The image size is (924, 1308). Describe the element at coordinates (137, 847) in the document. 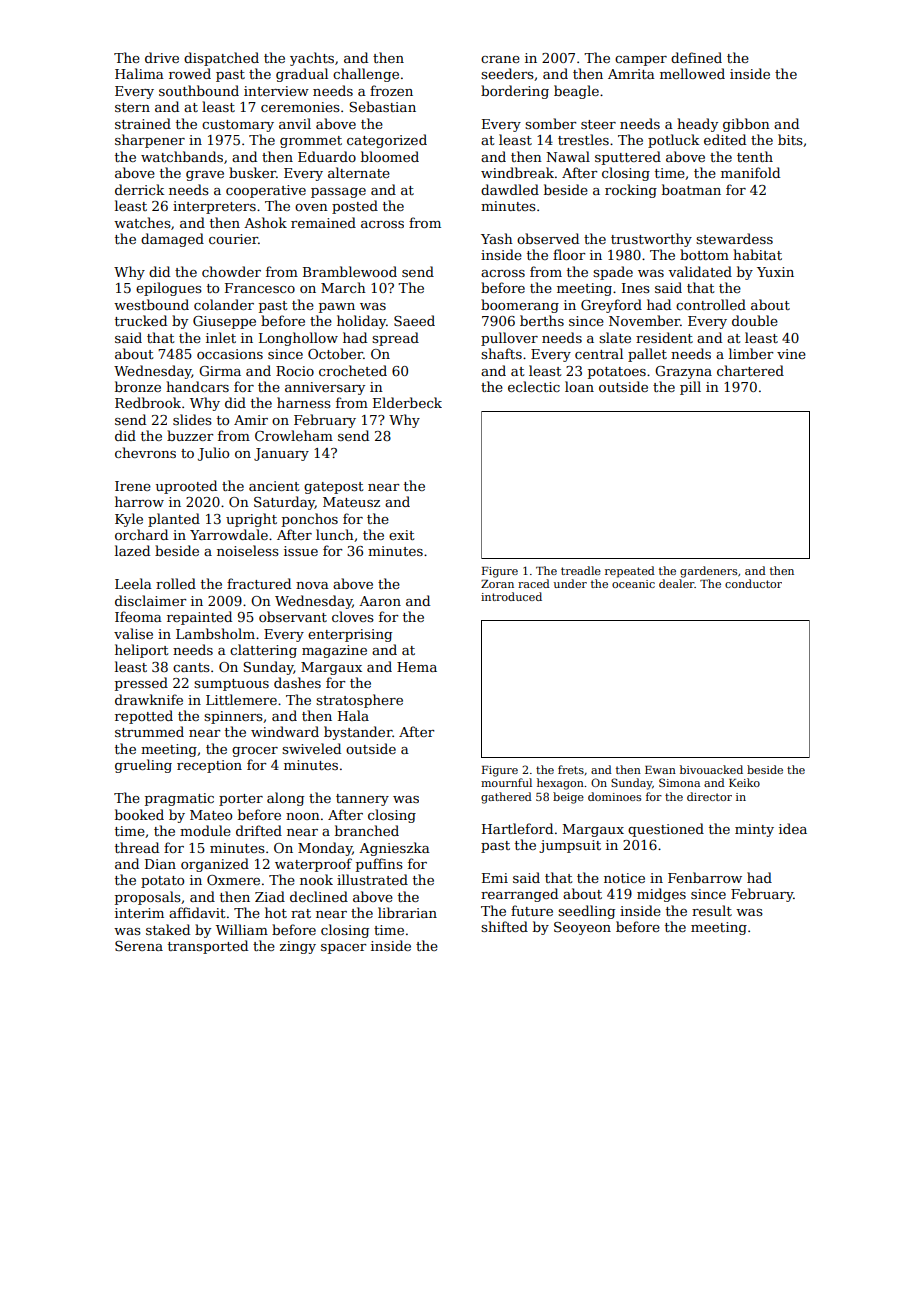

I see `thread` at that location.
